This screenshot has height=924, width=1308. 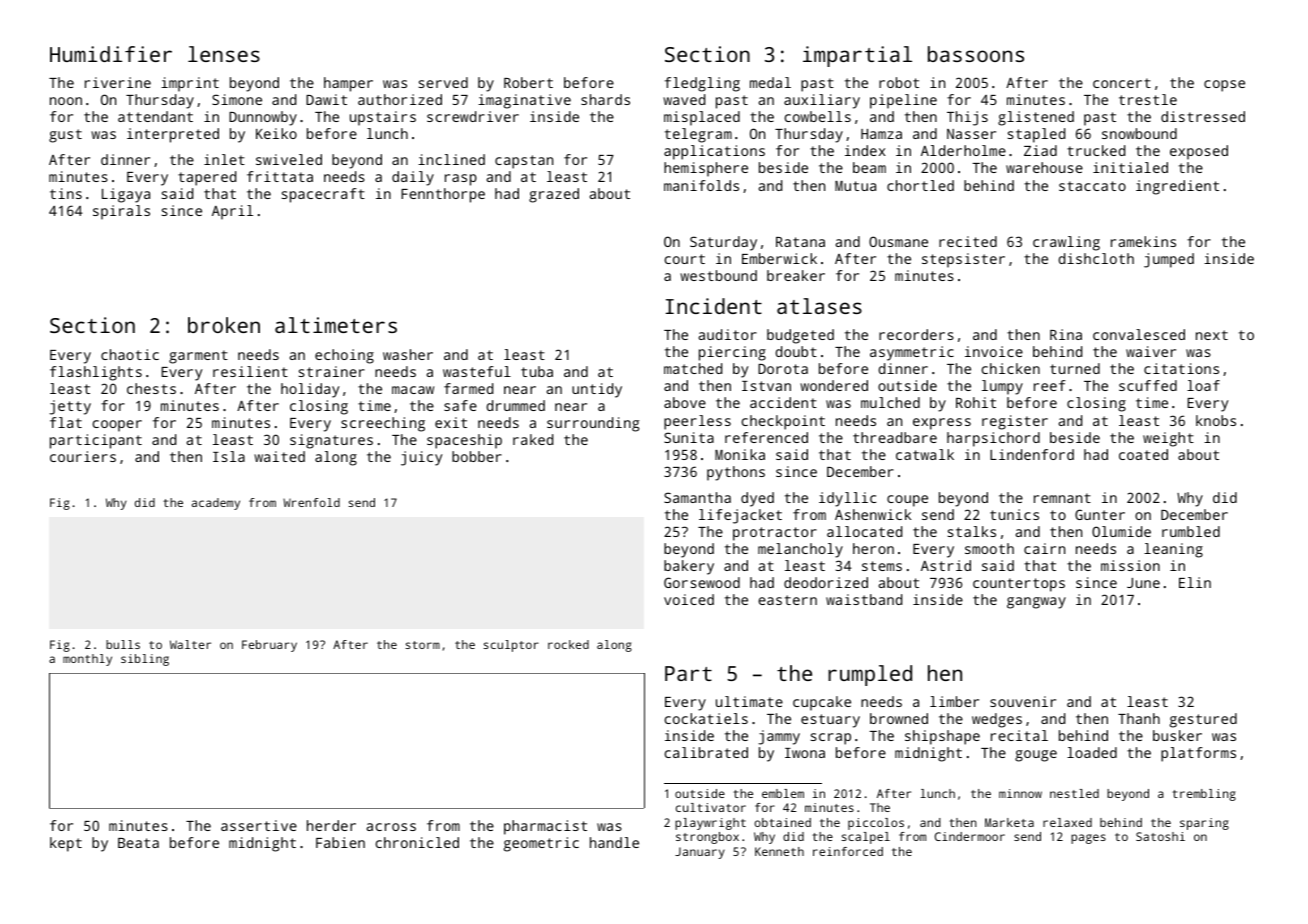 I want to click on Marketa, so click(x=1009, y=822).
